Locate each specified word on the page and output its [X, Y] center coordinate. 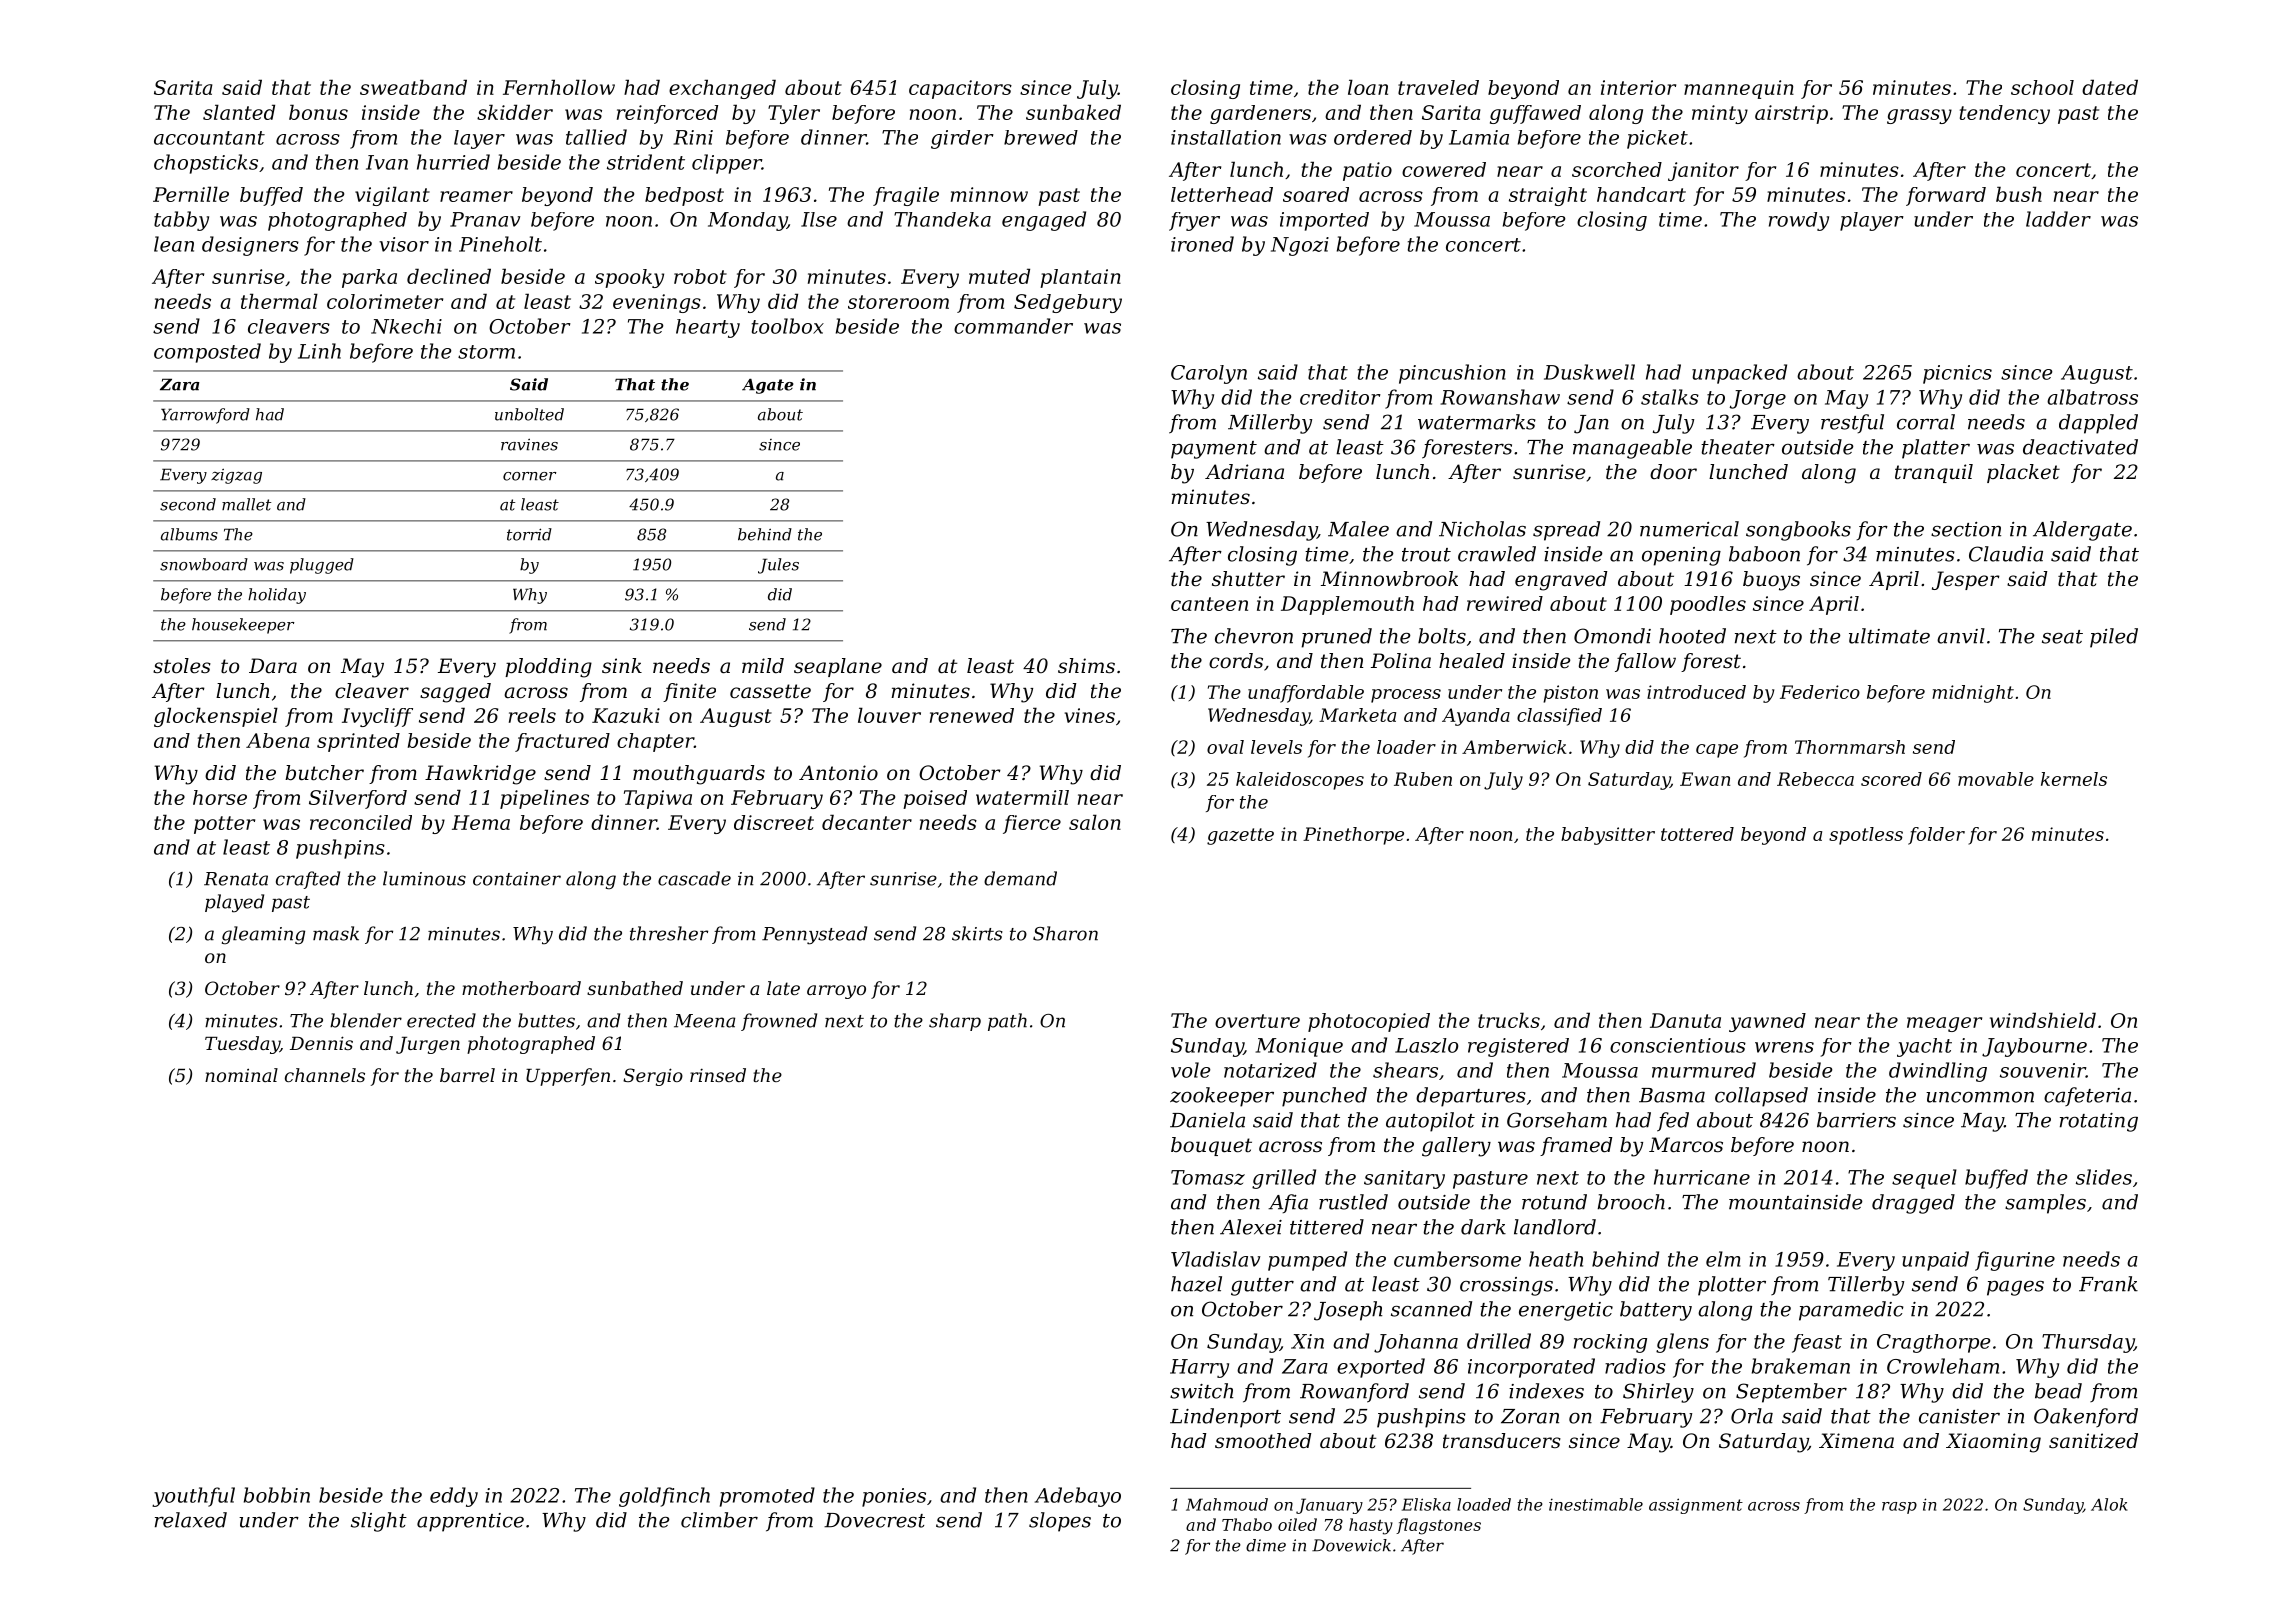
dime [1266, 1545]
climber [719, 1520]
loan [1368, 87]
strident [646, 162]
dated [2110, 87]
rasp [1899, 1508]
